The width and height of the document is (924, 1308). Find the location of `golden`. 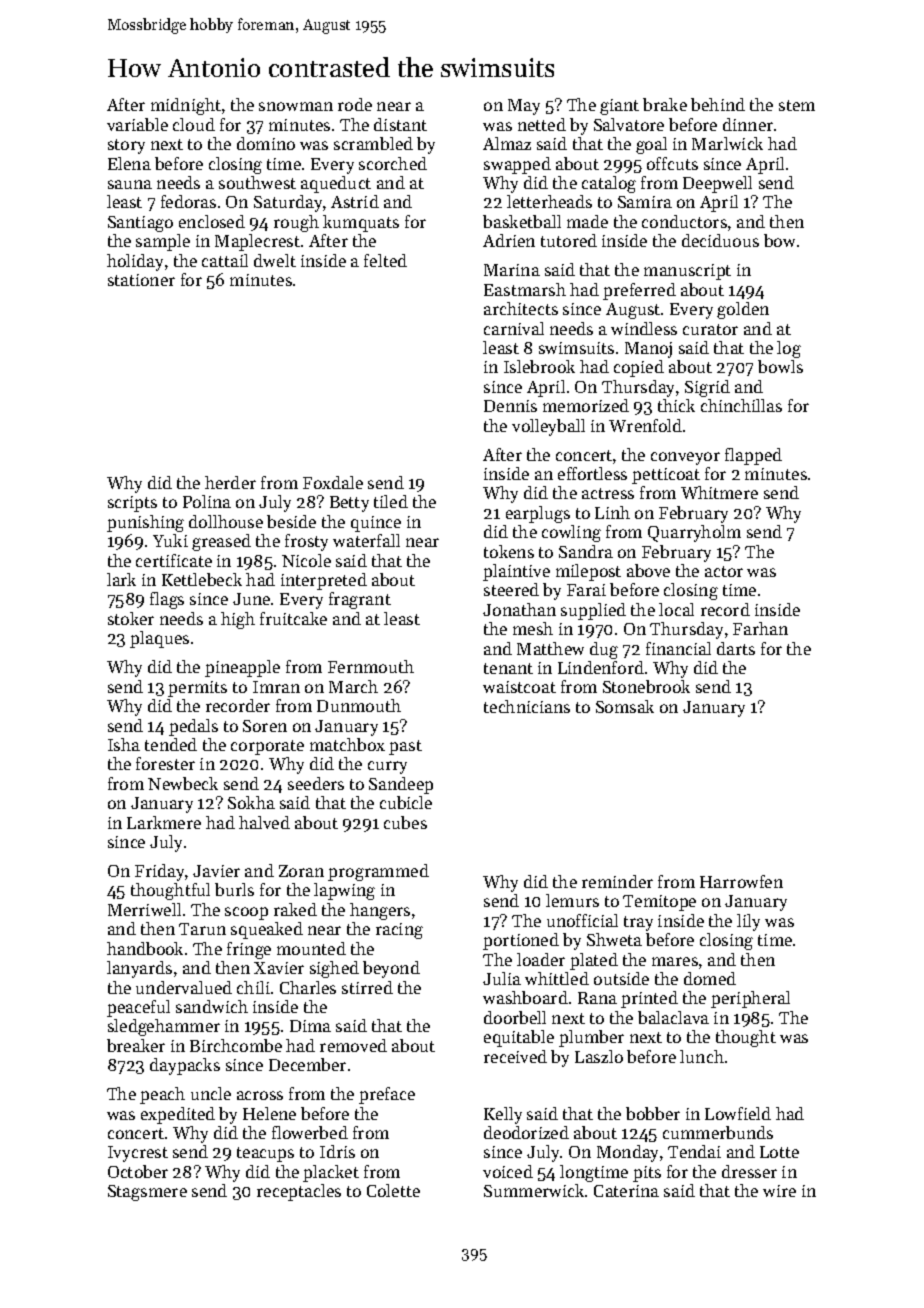

golden is located at coordinates (743, 310).
